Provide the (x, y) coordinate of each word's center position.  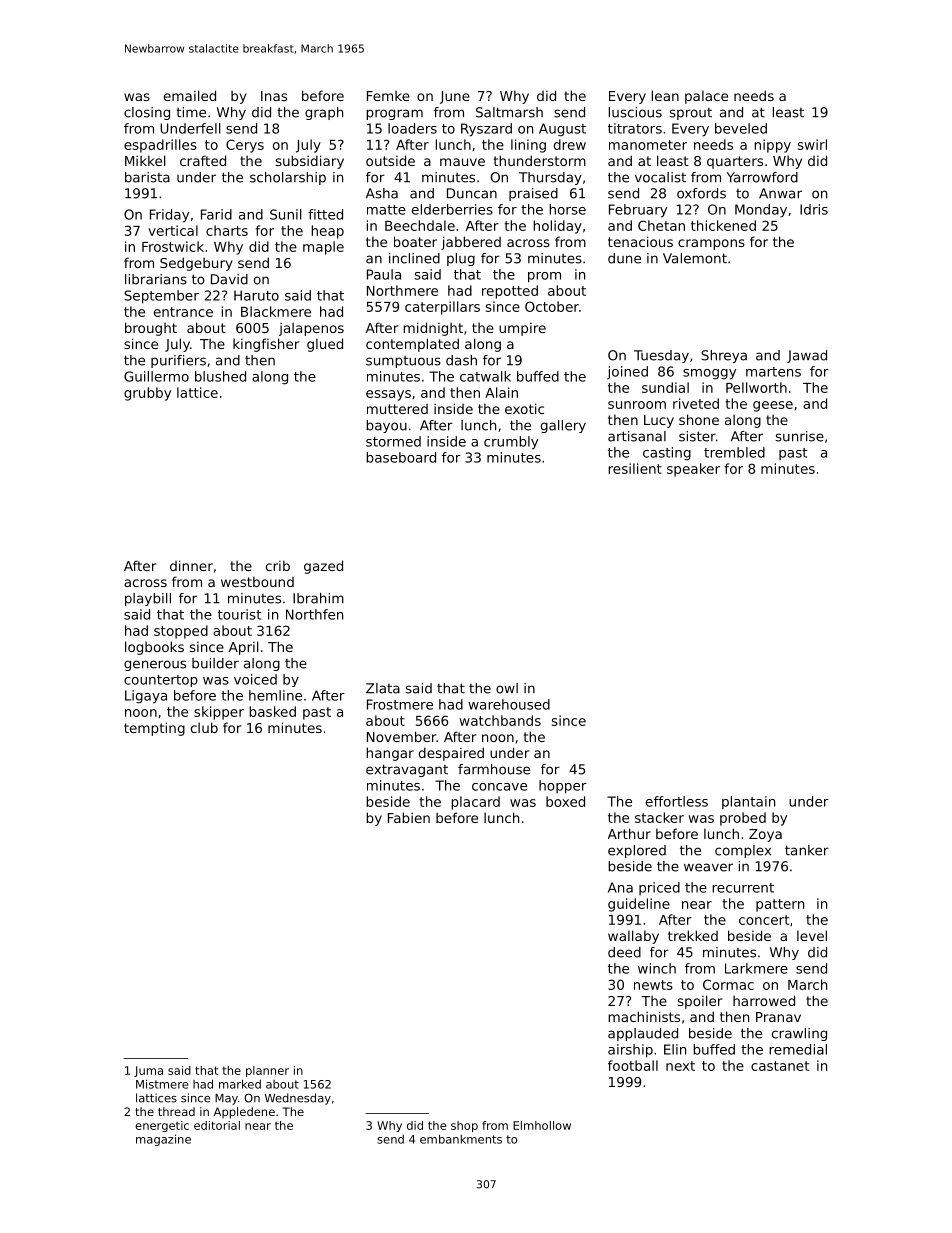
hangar (390, 754)
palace (706, 97)
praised (533, 194)
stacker (659, 817)
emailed (190, 95)
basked (272, 711)
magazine (163, 1140)
